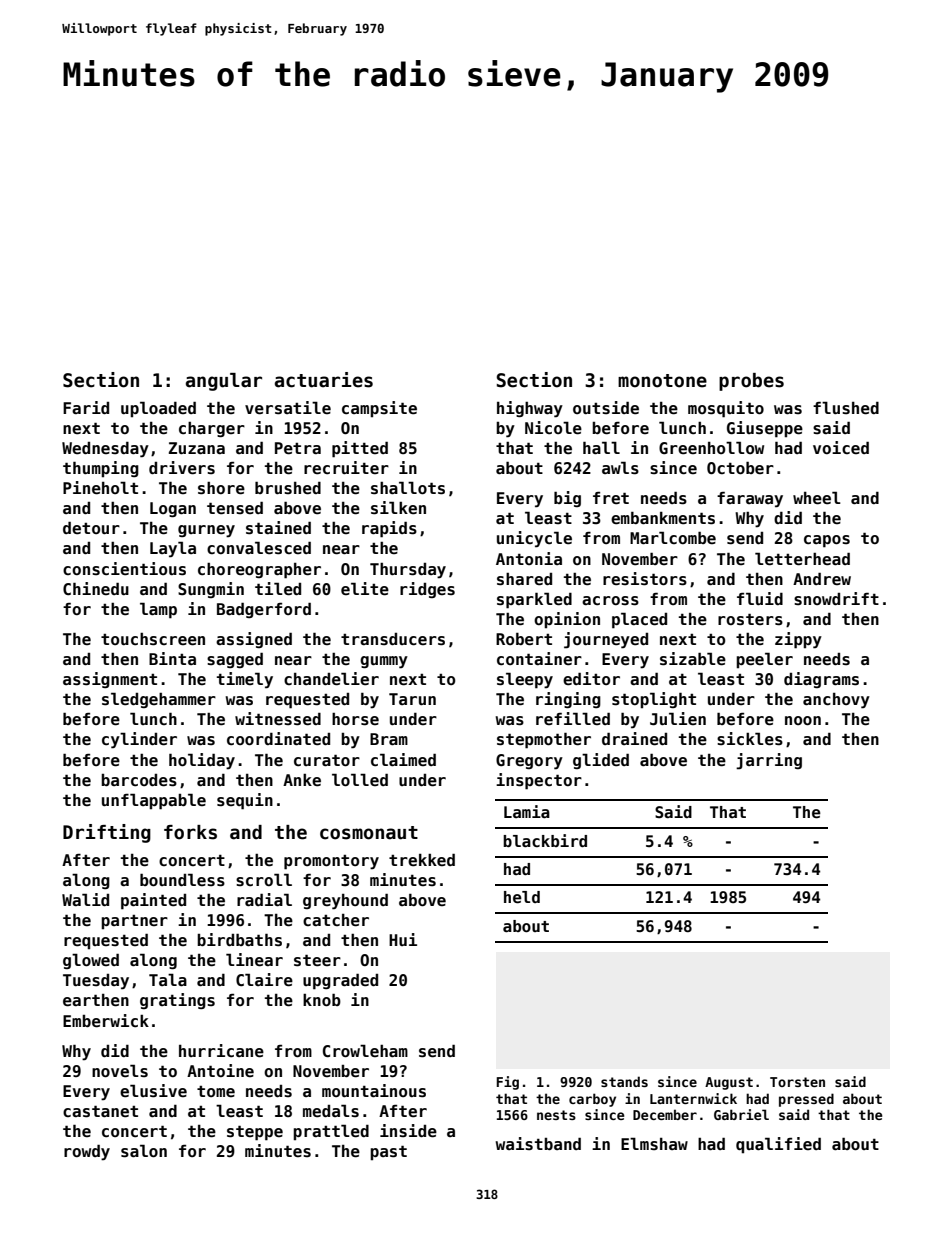 The height and width of the image is (1233, 952). I want to click on steppe, so click(255, 1133).
